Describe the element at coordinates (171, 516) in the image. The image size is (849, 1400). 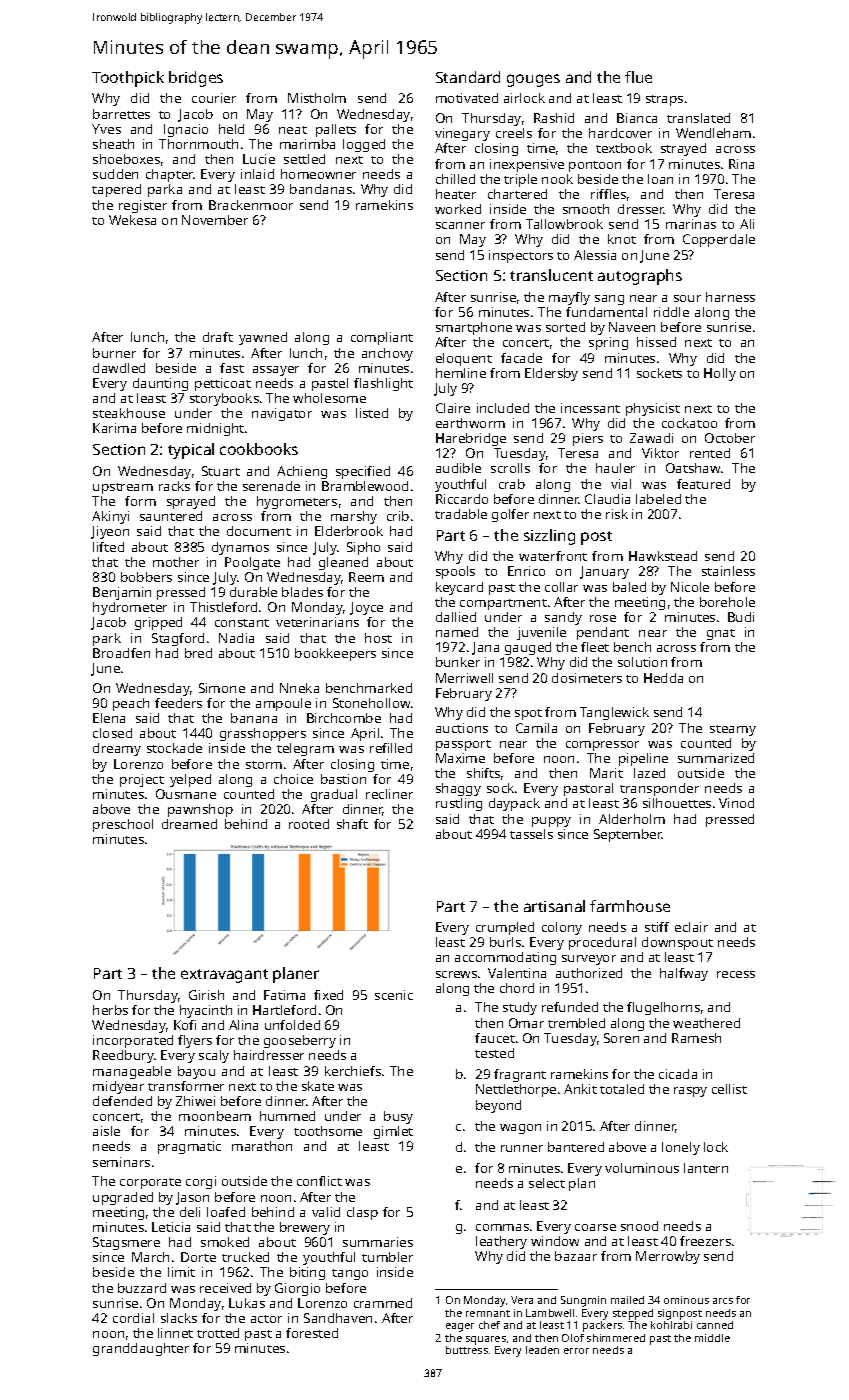
I see `sauntered` at that location.
